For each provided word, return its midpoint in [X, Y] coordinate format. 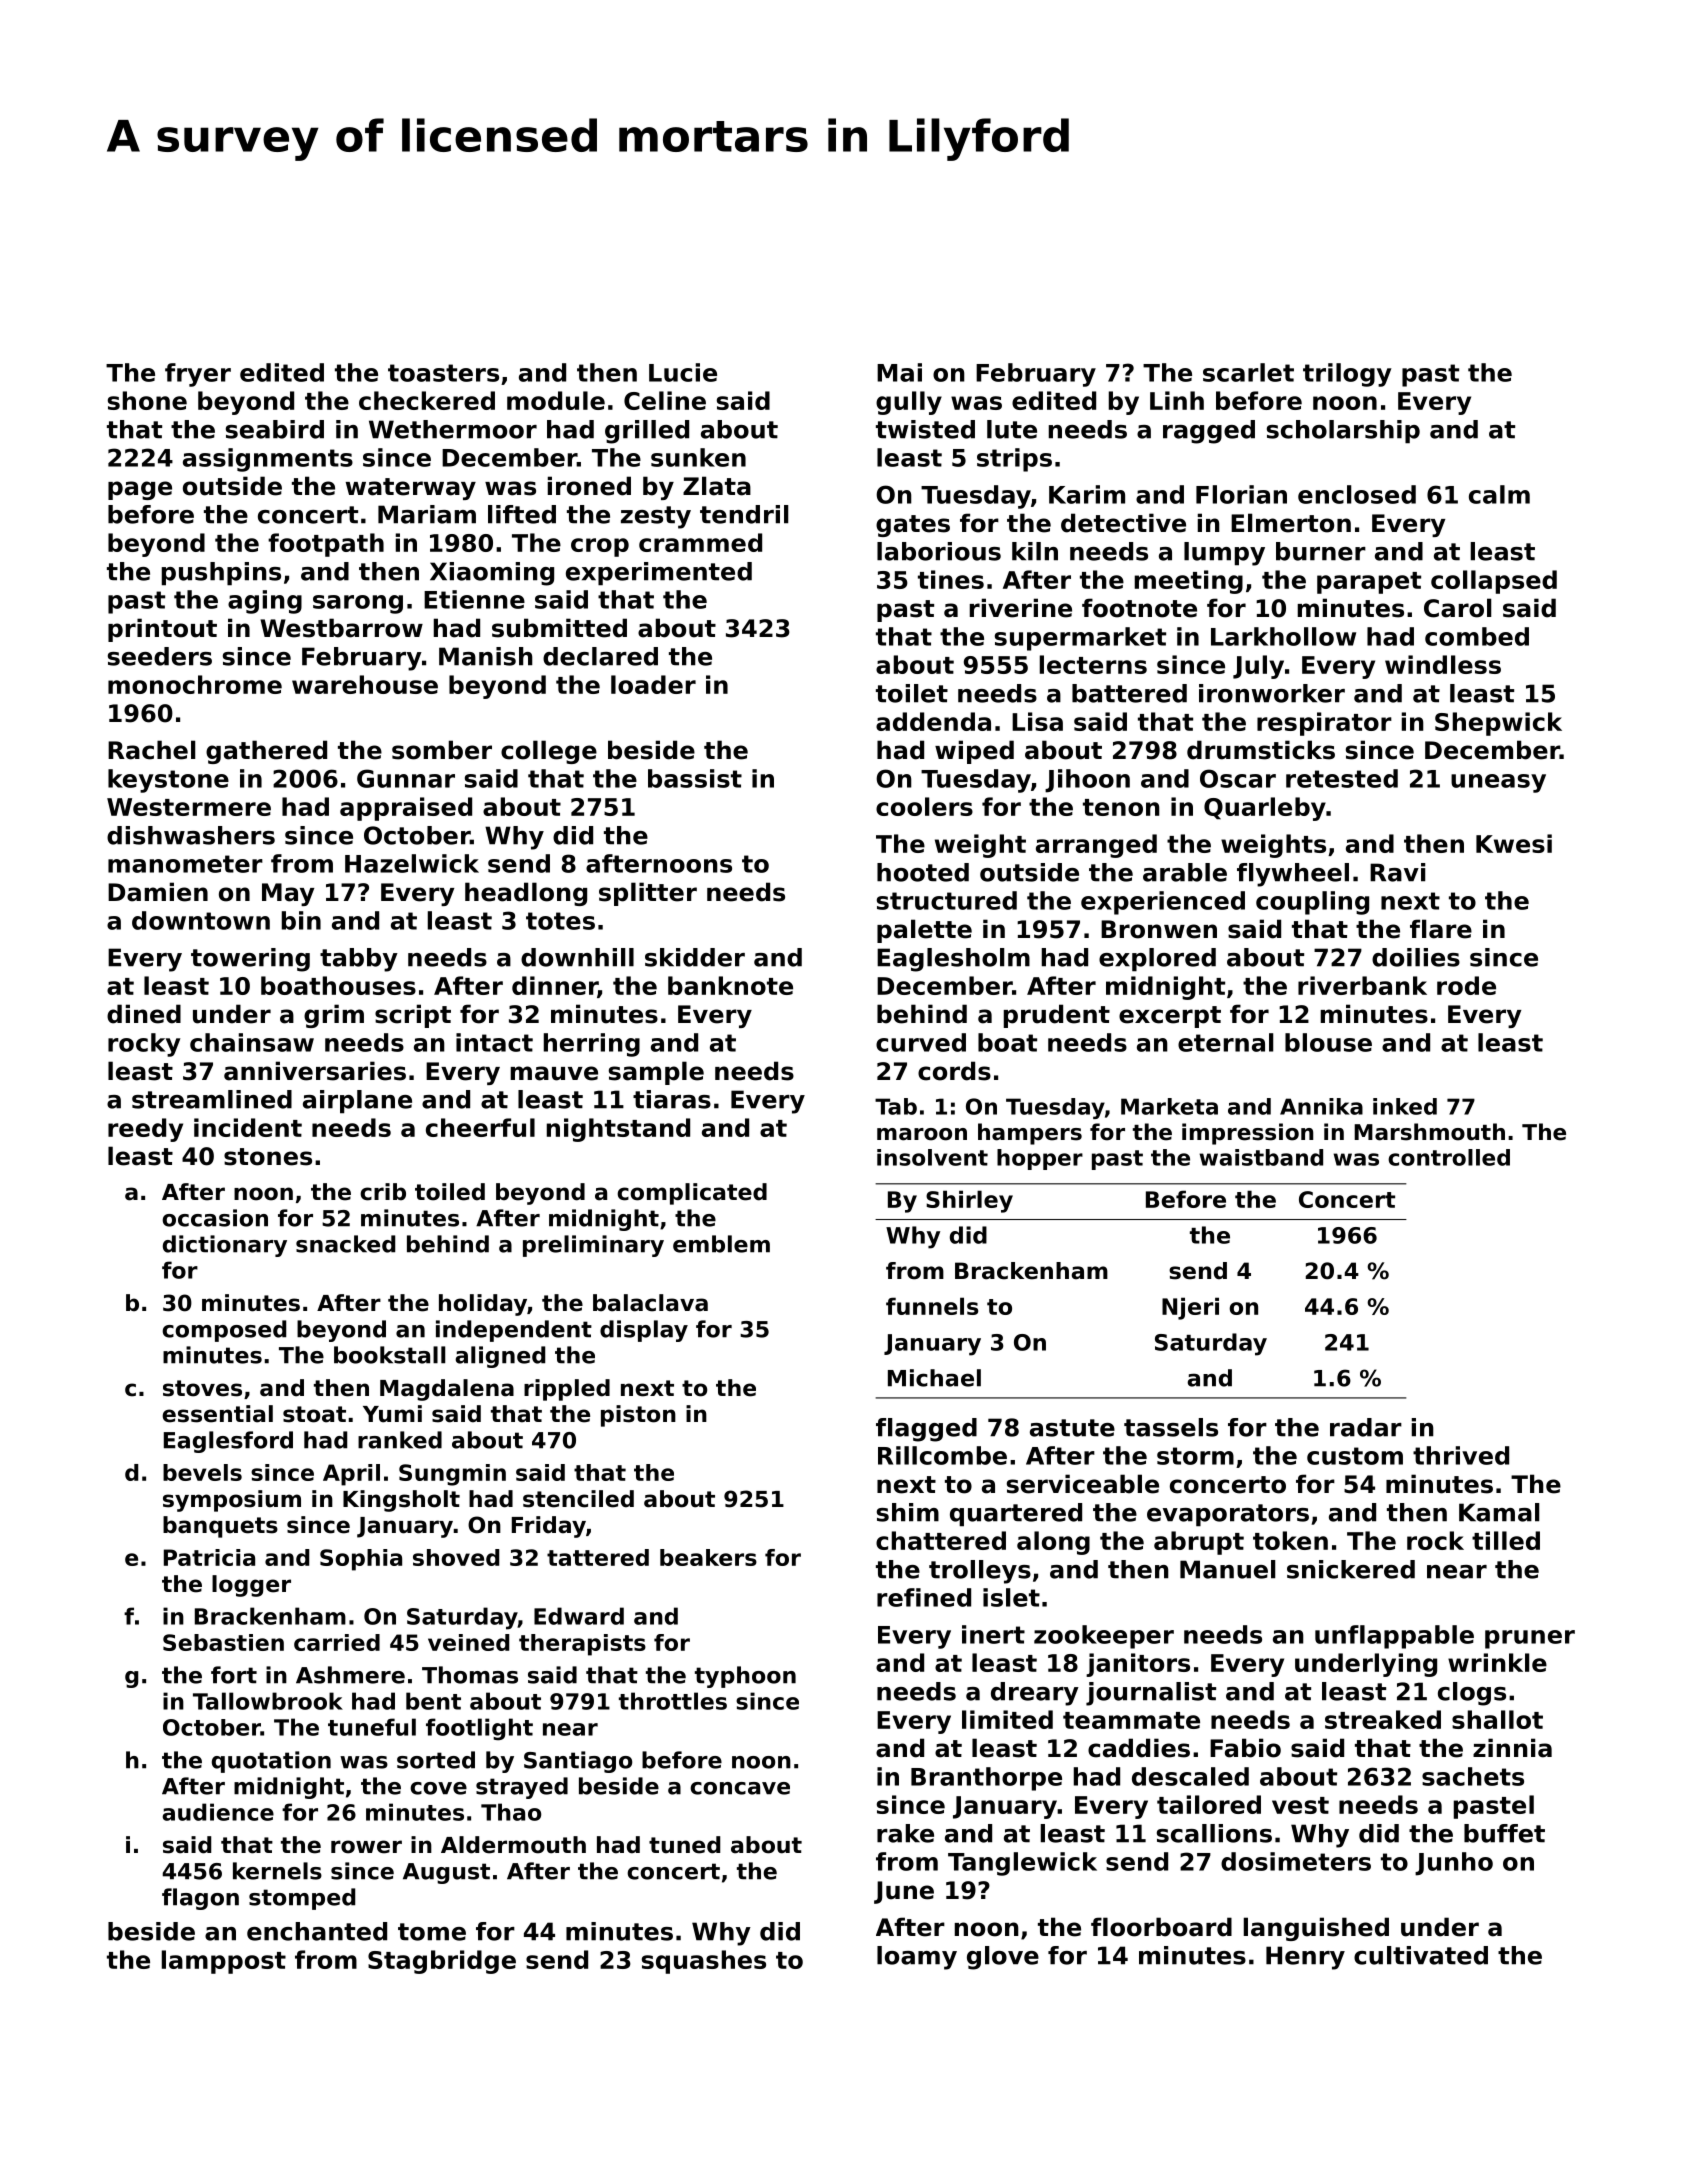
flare [1441, 929]
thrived [1461, 1455]
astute [1072, 1428]
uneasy [1498, 783]
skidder [695, 957]
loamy [917, 1958]
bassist [695, 778]
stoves [202, 1388]
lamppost [224, 1962]
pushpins [221, 574]
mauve [554, 1073]
